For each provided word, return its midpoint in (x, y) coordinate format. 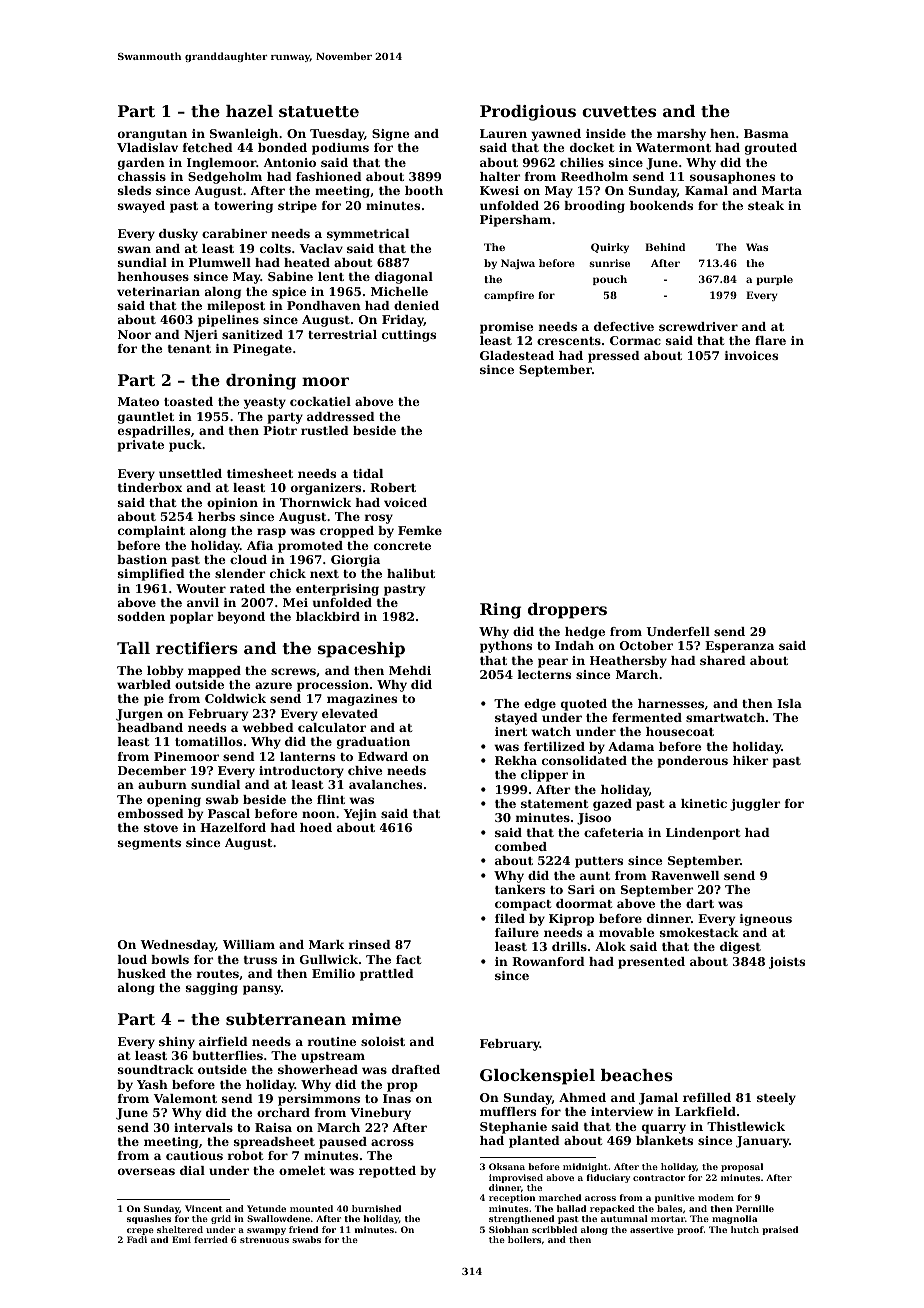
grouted (771, 149)
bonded (282, 147)
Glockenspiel (537, 1077)
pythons (506, 647)
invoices (751, 355)
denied (416, 305)
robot (245, 1155)
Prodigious (528, 113)
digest (740, 948)
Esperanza (739, 647)
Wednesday (177, 946)
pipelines (228, 321)
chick (288, 573)
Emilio (333, 973)
